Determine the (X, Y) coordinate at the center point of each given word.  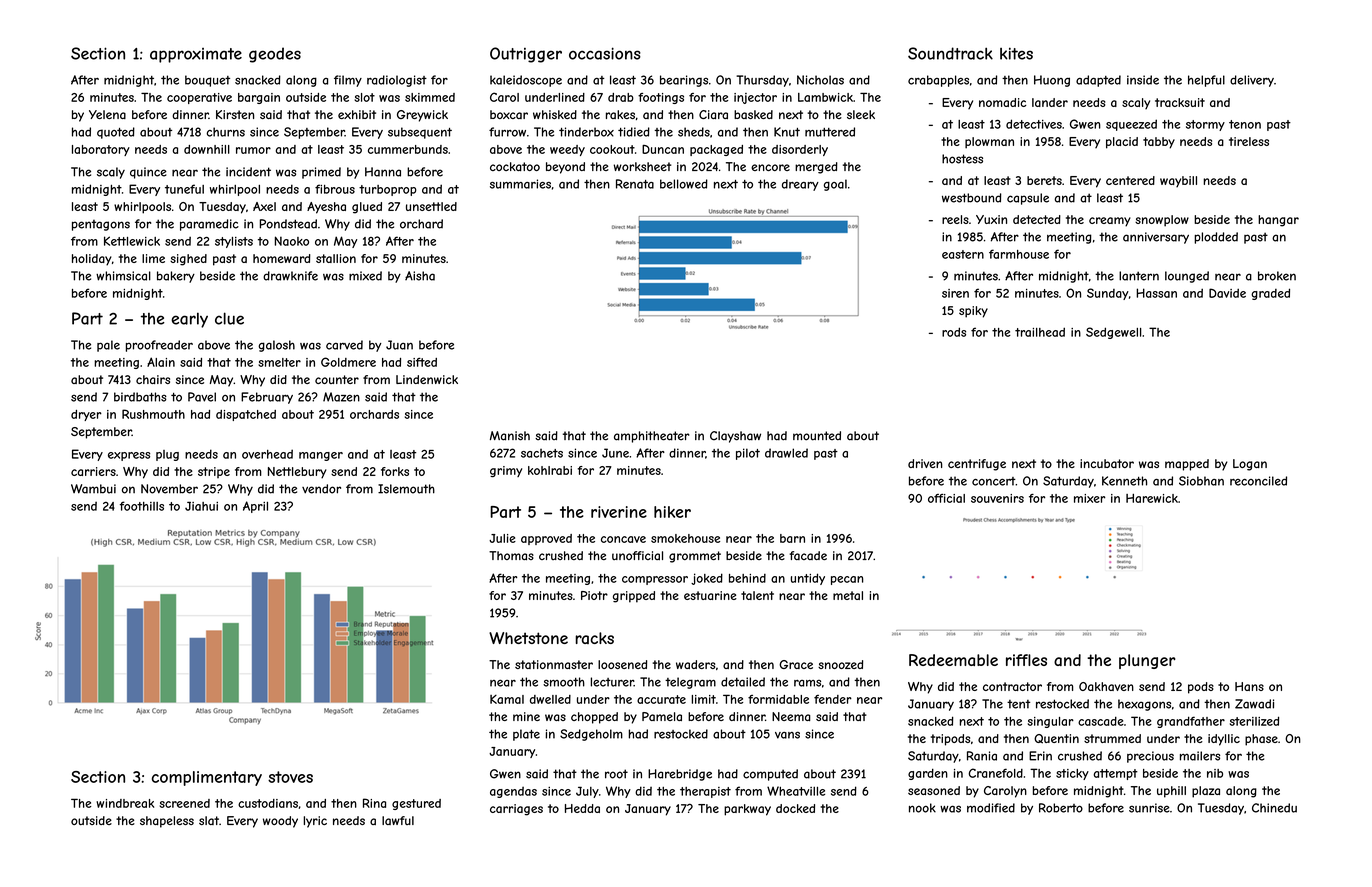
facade (808, 555)
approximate (196, 55)
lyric (315, 822)
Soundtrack (950, 53)
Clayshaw (735, 437)
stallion (336, 258)
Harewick (1152, 498)
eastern (963, 254)
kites (1016, 53)
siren (955, 293)
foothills (142, 506)
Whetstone (528, 638)
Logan (1250, 465)
